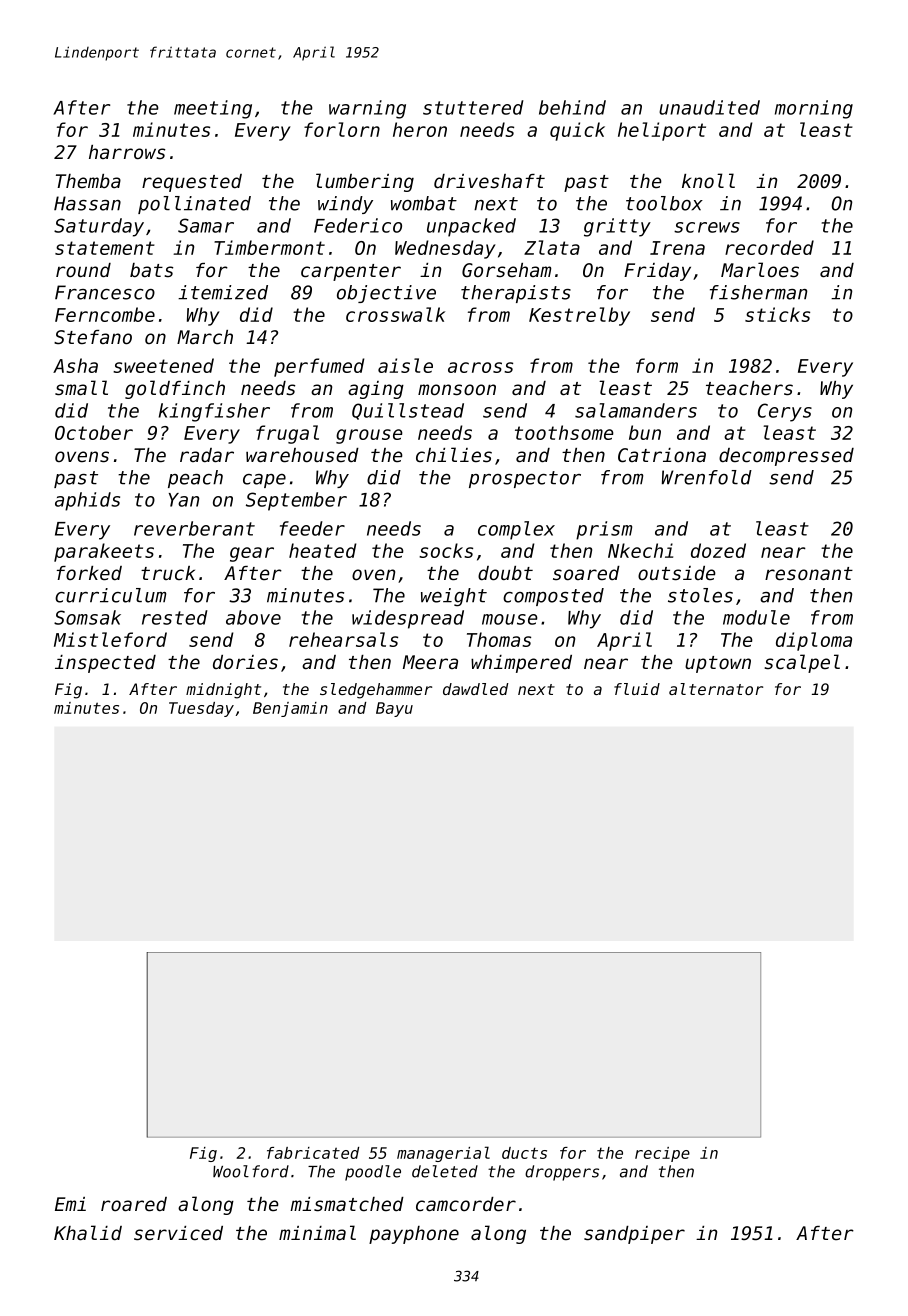 The height and width of the image is (1316, 908). What do you see at coordinates (88, 1233) in the image?
I see `Khalid` at bounding box center [88, 1233].
